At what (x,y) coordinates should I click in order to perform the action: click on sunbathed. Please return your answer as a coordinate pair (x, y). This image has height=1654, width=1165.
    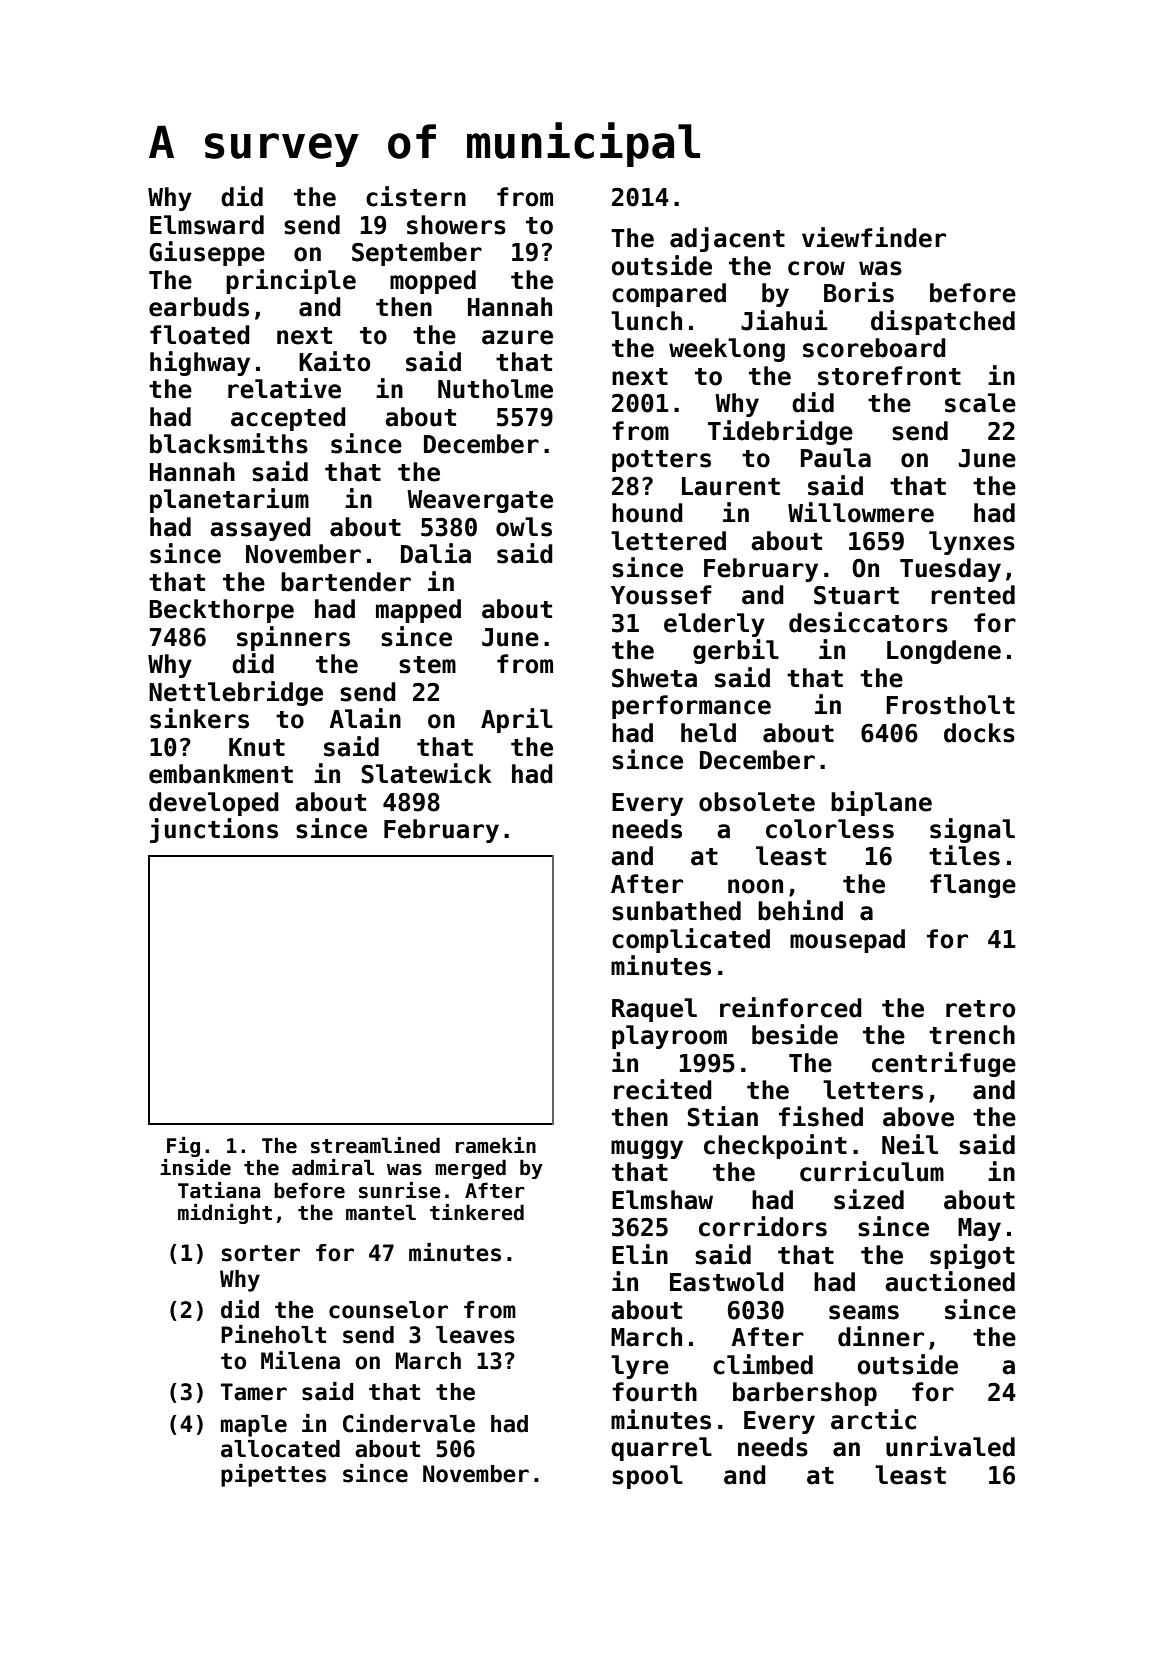
    Looking at the image, I should click on (676, 911).
